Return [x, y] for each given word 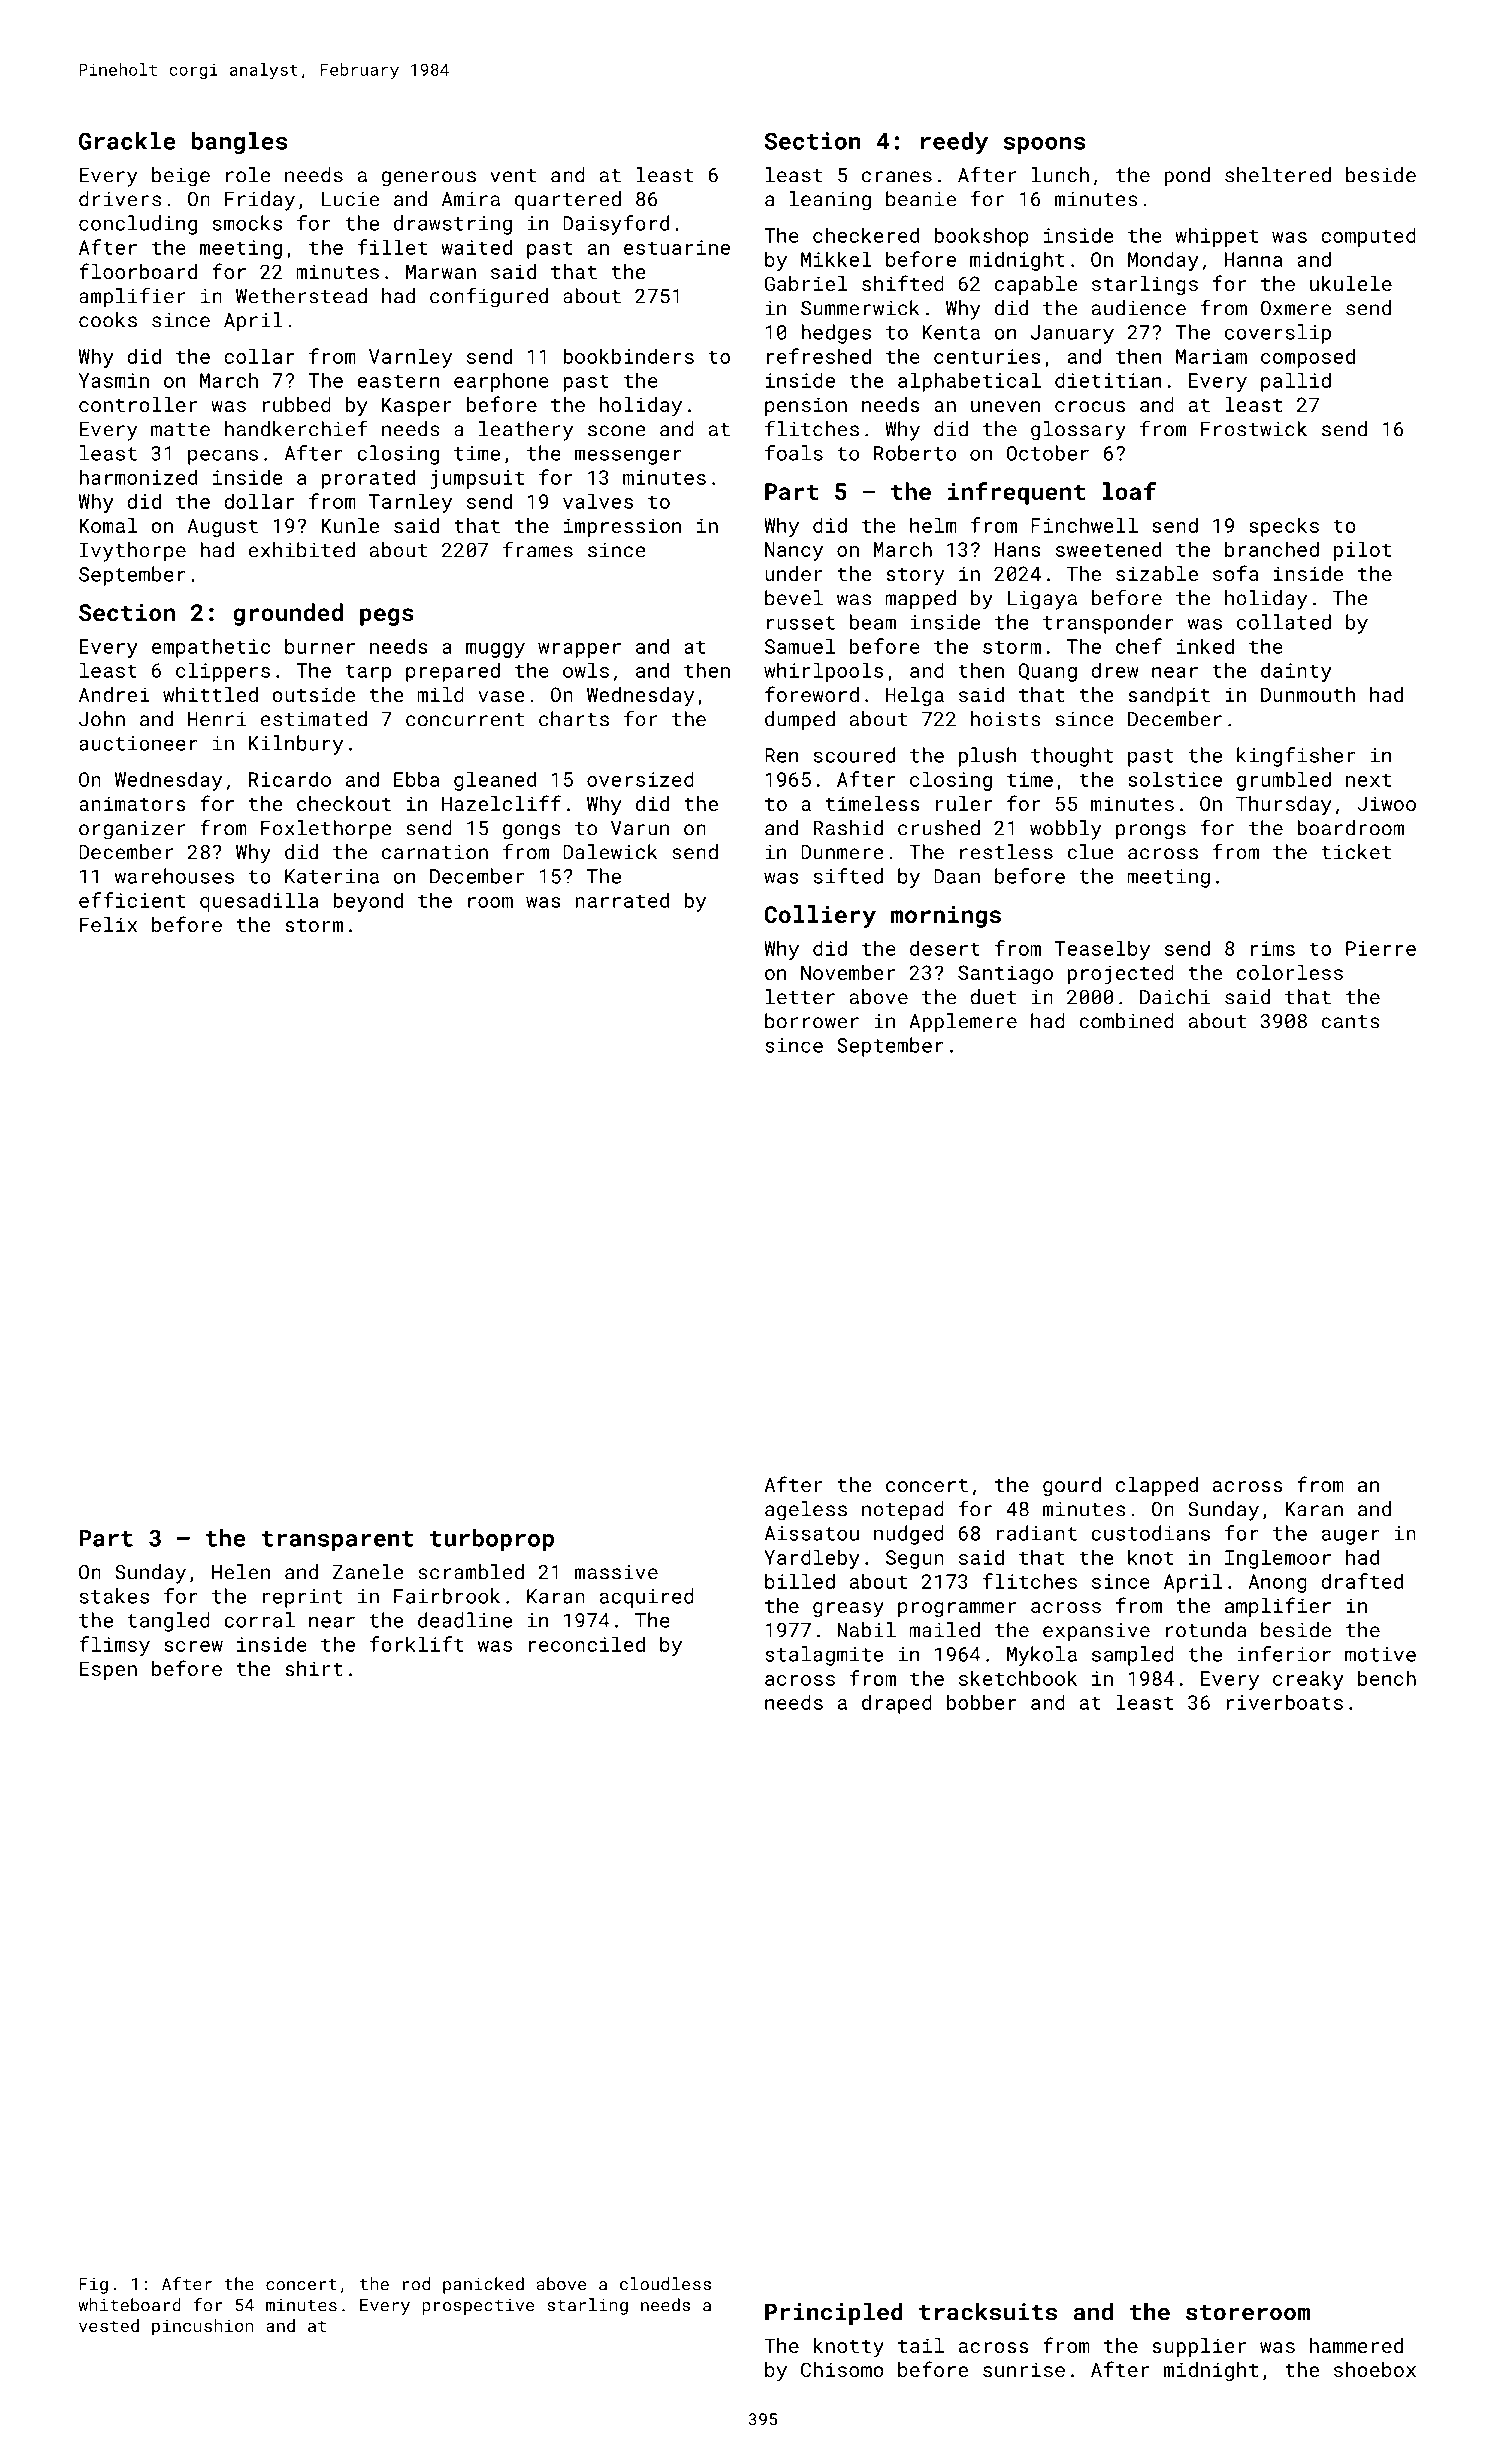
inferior [1284, 1654]
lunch [1060, 175]
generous [429, 179]
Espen [108, 1670]
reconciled [587, 1644]
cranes [897, 177]
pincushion [203, 2327]
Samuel [800, 646]
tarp [368, 673]
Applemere [963, 1023]
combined [1126, 1021]
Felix [108, 924]
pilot [1362, 551]
